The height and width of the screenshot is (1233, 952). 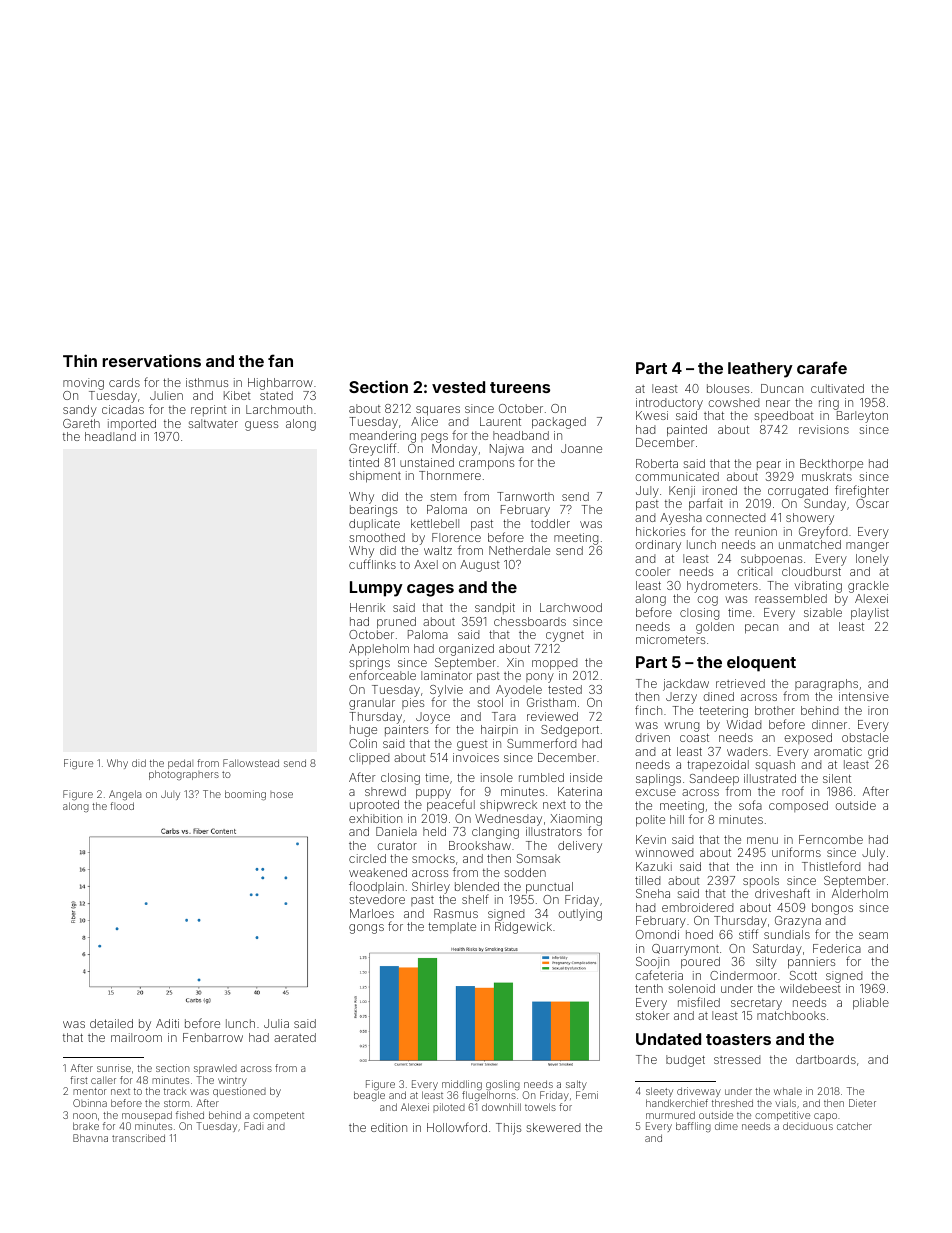 I want to click on Alice, so click(x=424, y=421).
